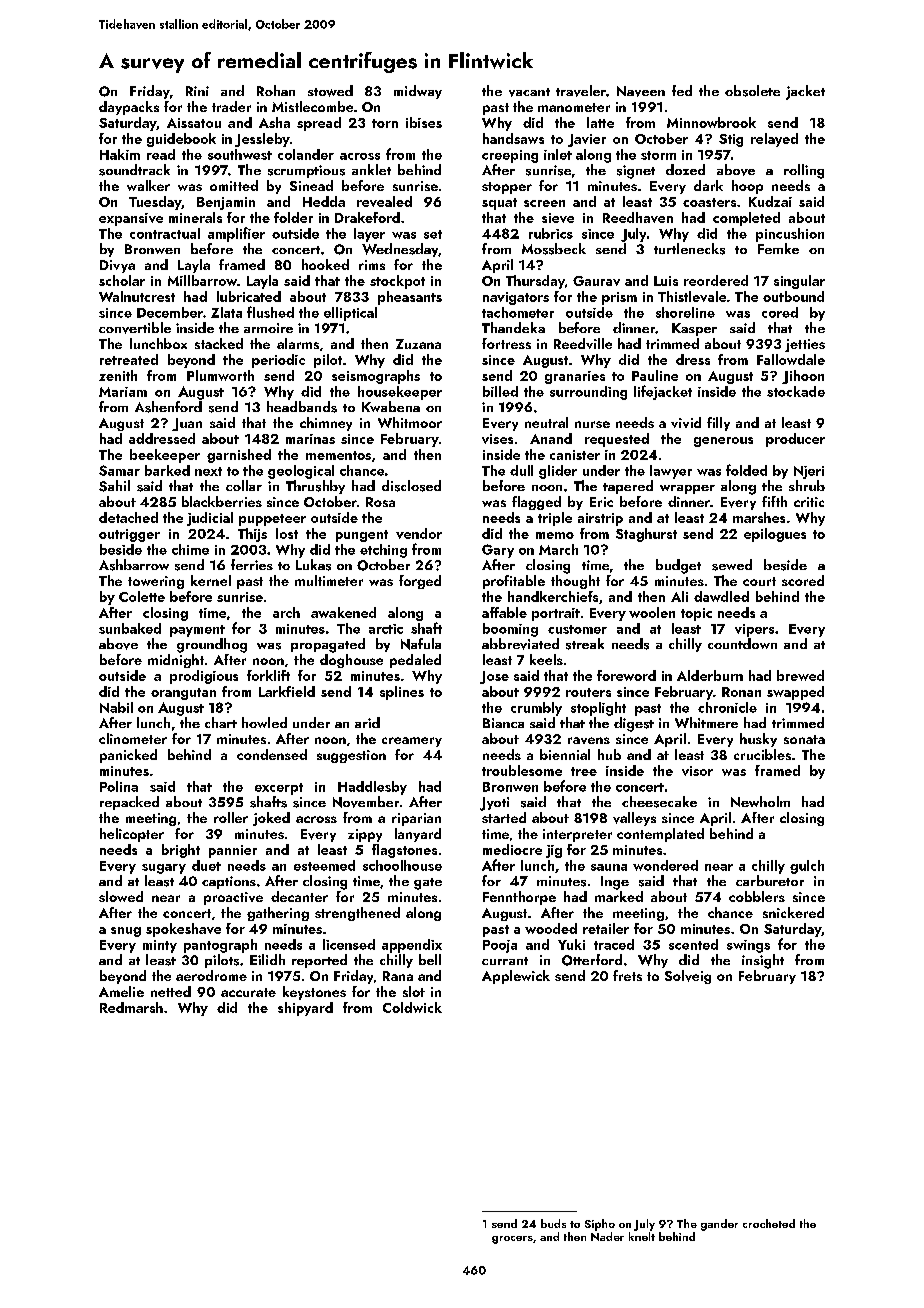  I want to click on Redmarsh, so click(131, 1007).
